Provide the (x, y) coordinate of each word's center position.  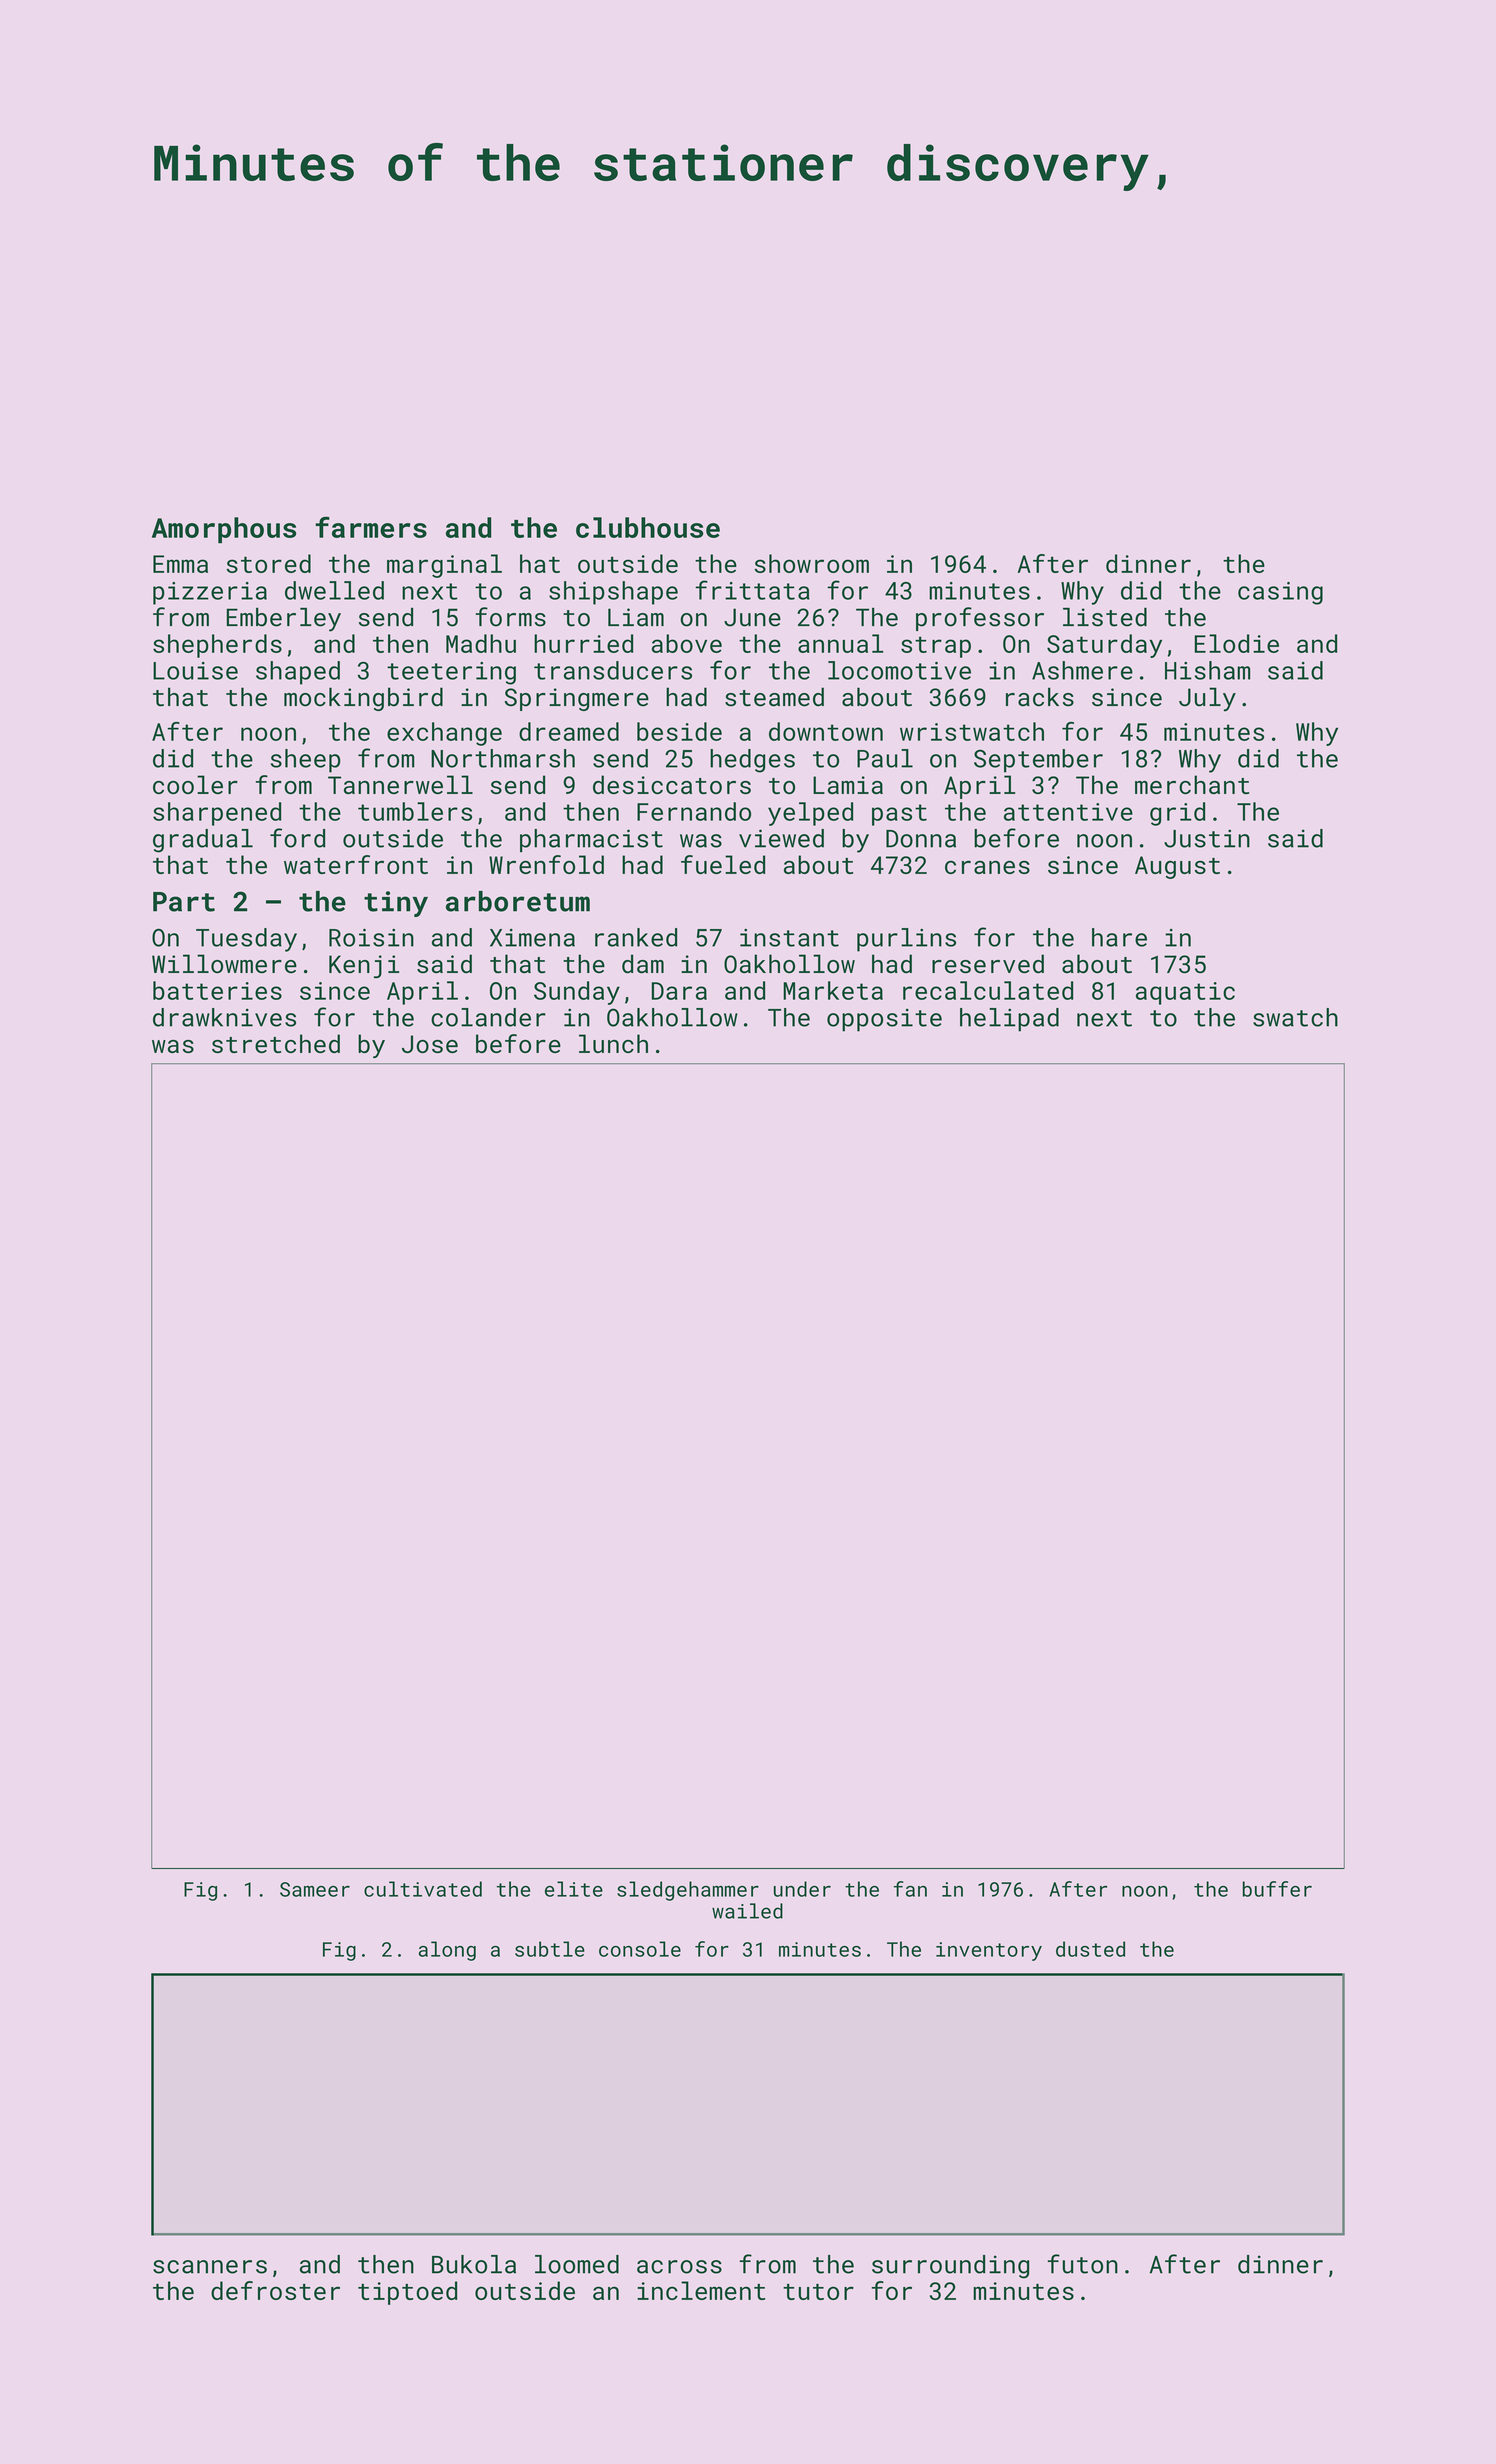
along (447, 1951)
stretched (276, 1043)
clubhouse (648, 527)
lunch (613, 1043)
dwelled (334, 590)
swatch (1295, 1017)
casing (1280, 593)
